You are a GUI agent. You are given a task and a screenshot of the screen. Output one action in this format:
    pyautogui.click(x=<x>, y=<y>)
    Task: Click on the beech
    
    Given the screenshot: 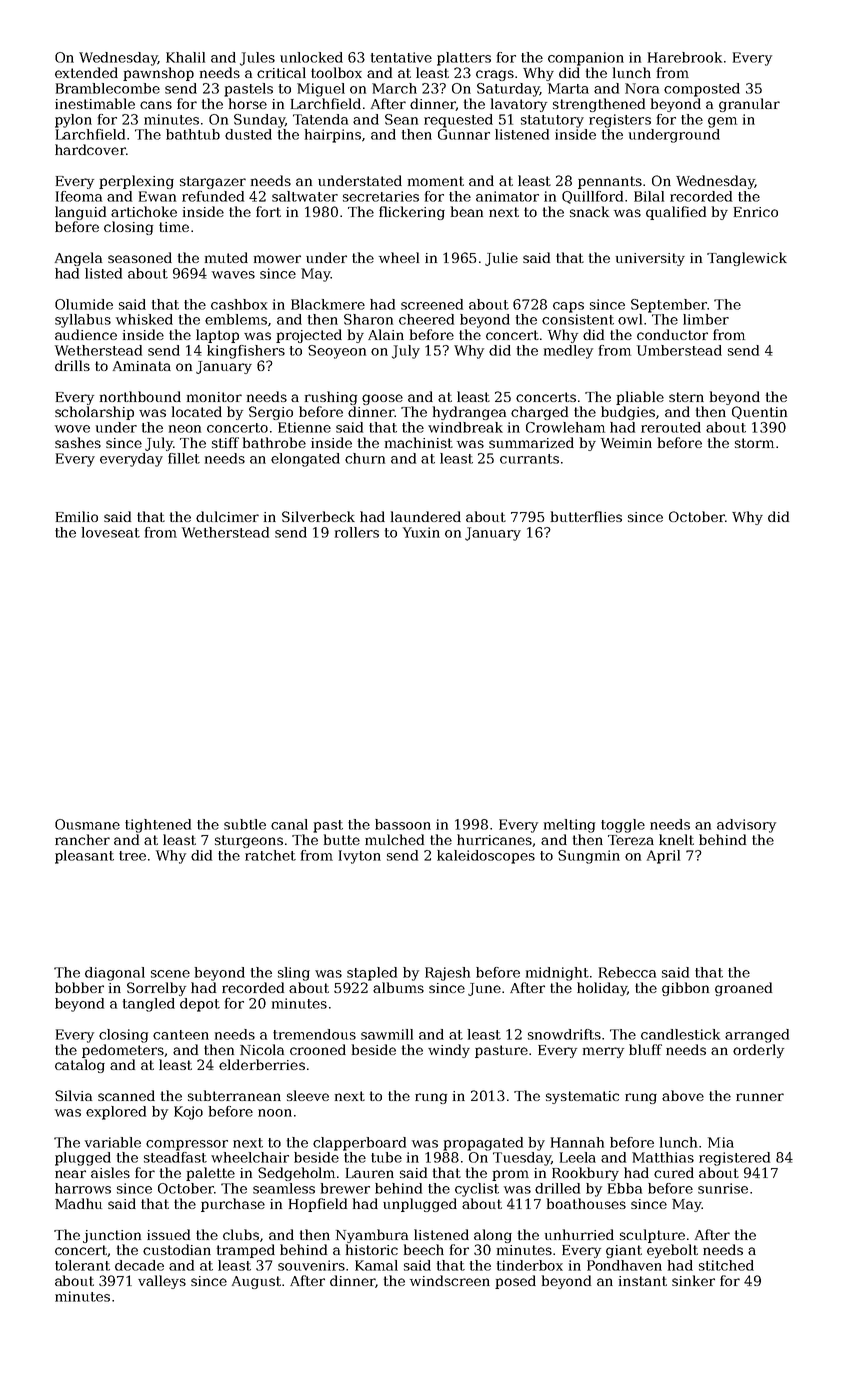 What is the action you would take?
    pyautogui.click(x=424, y=1249)
